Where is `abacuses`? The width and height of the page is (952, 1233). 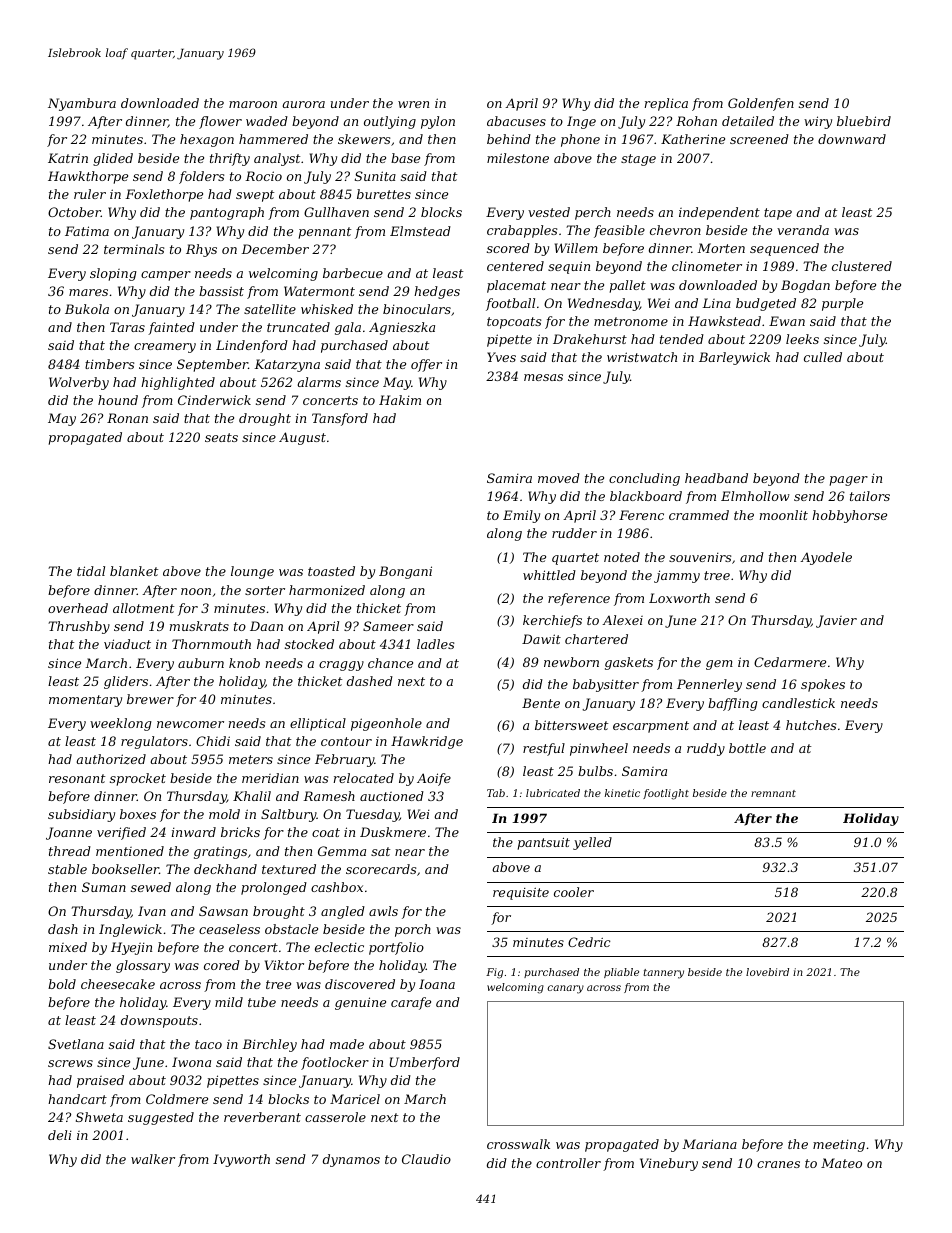 abacuses is located at coordinates (516, 121).
